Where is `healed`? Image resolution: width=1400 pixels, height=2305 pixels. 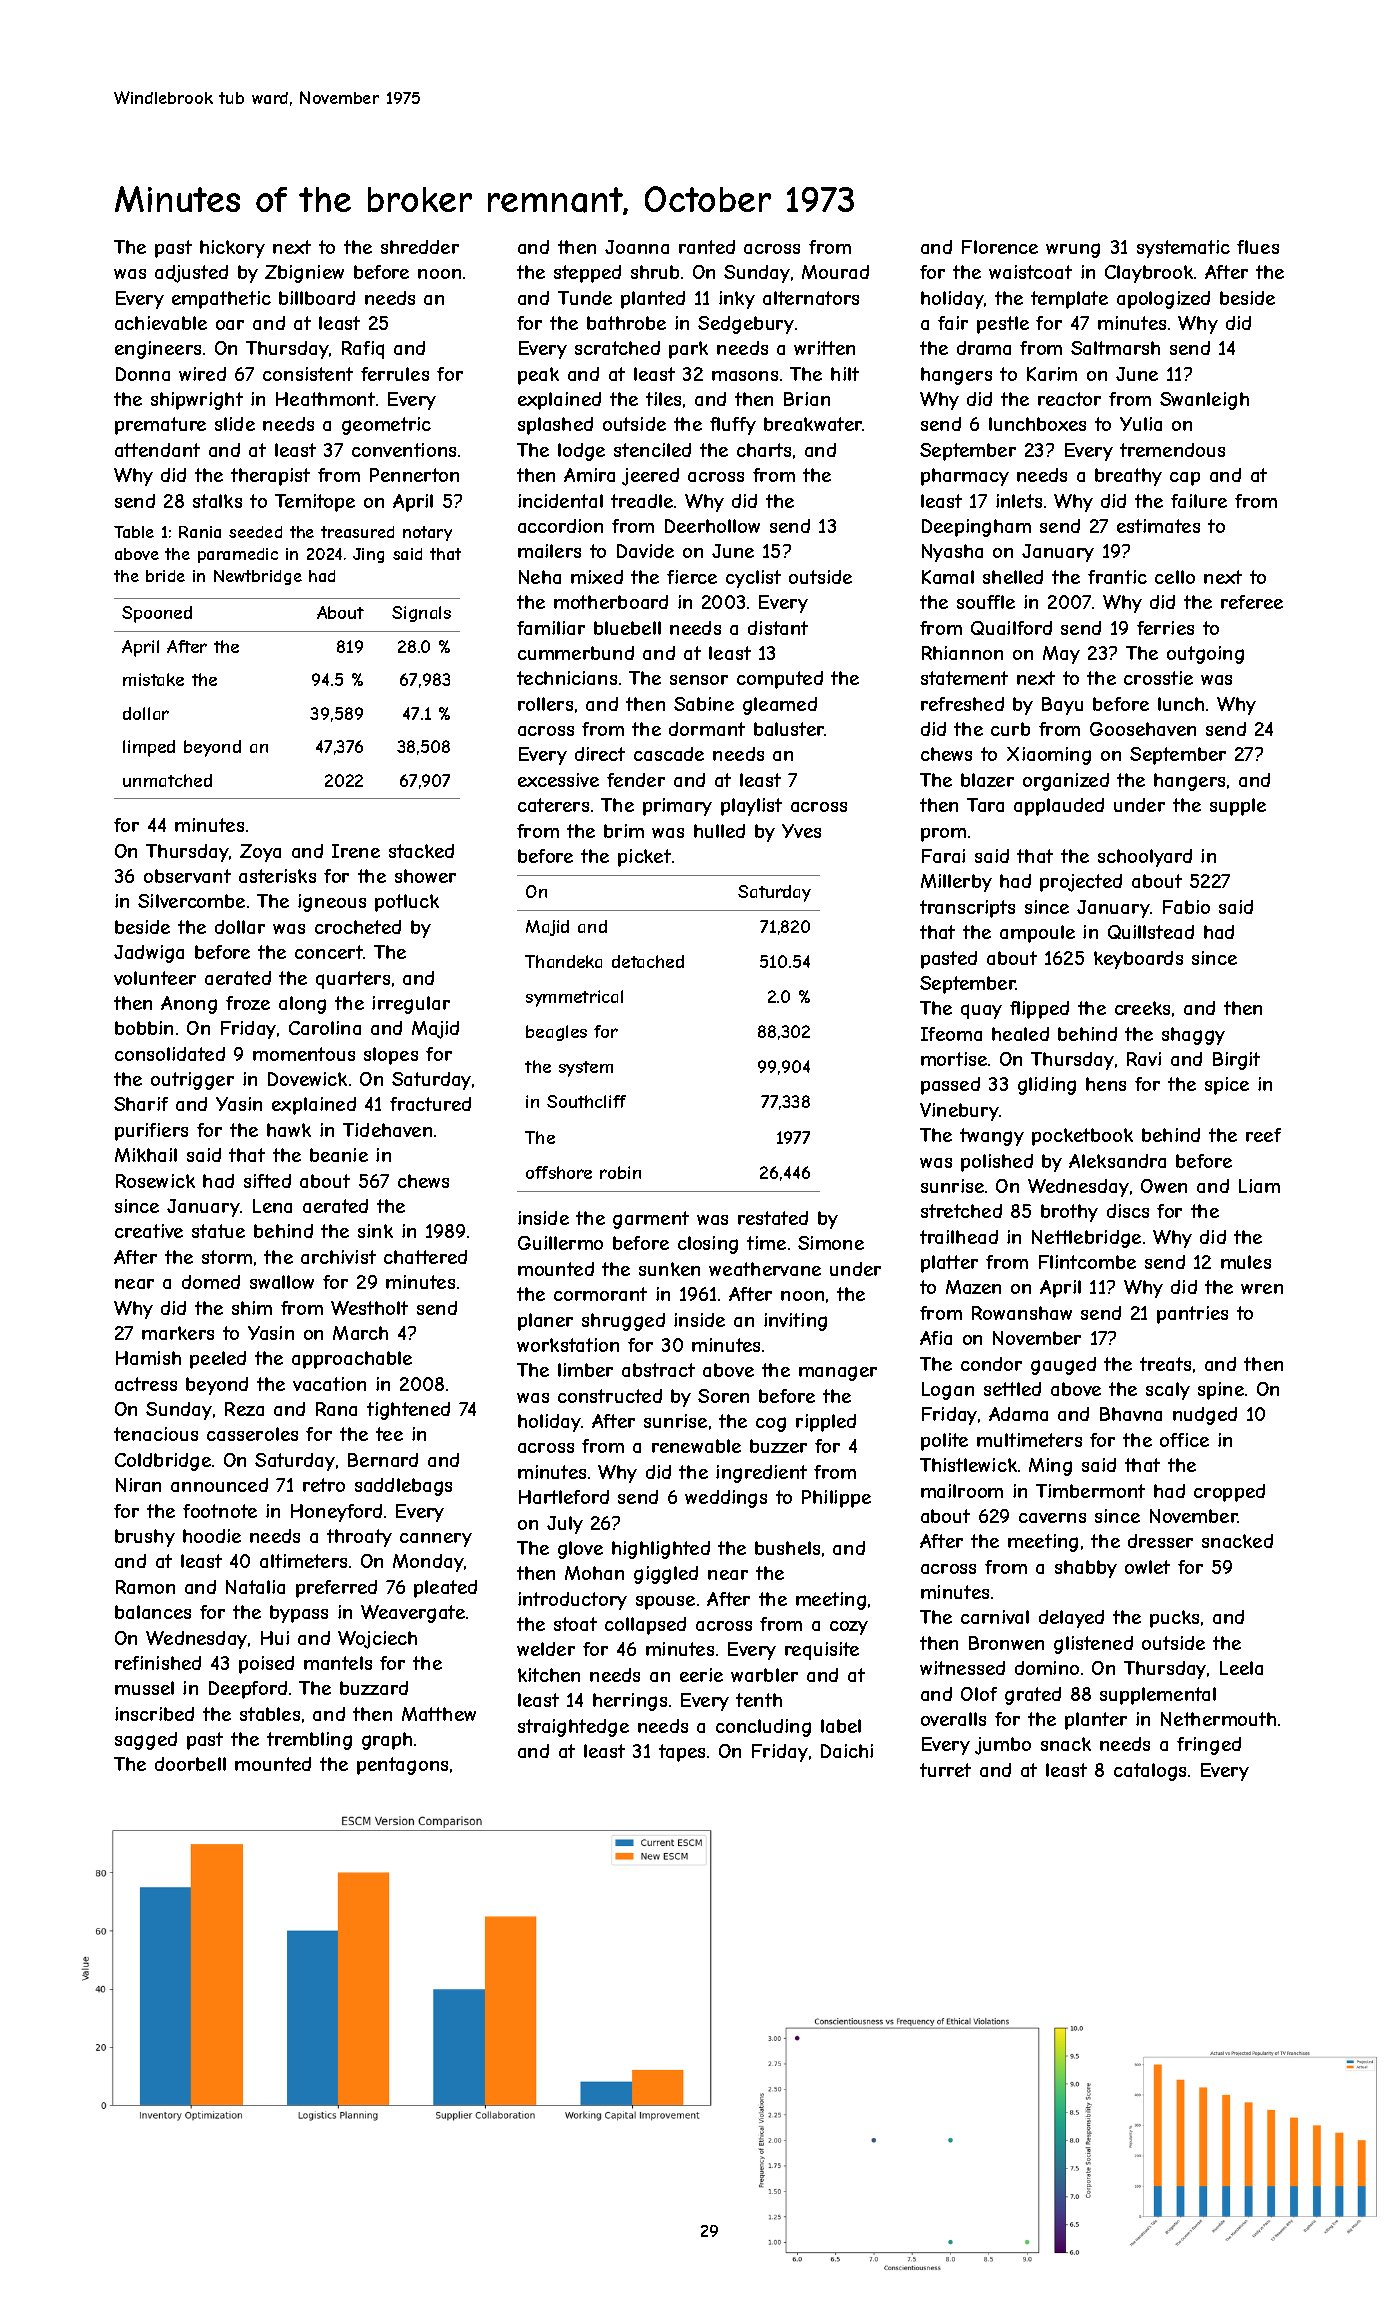 healed is located at coordinates (1020, 1034).
